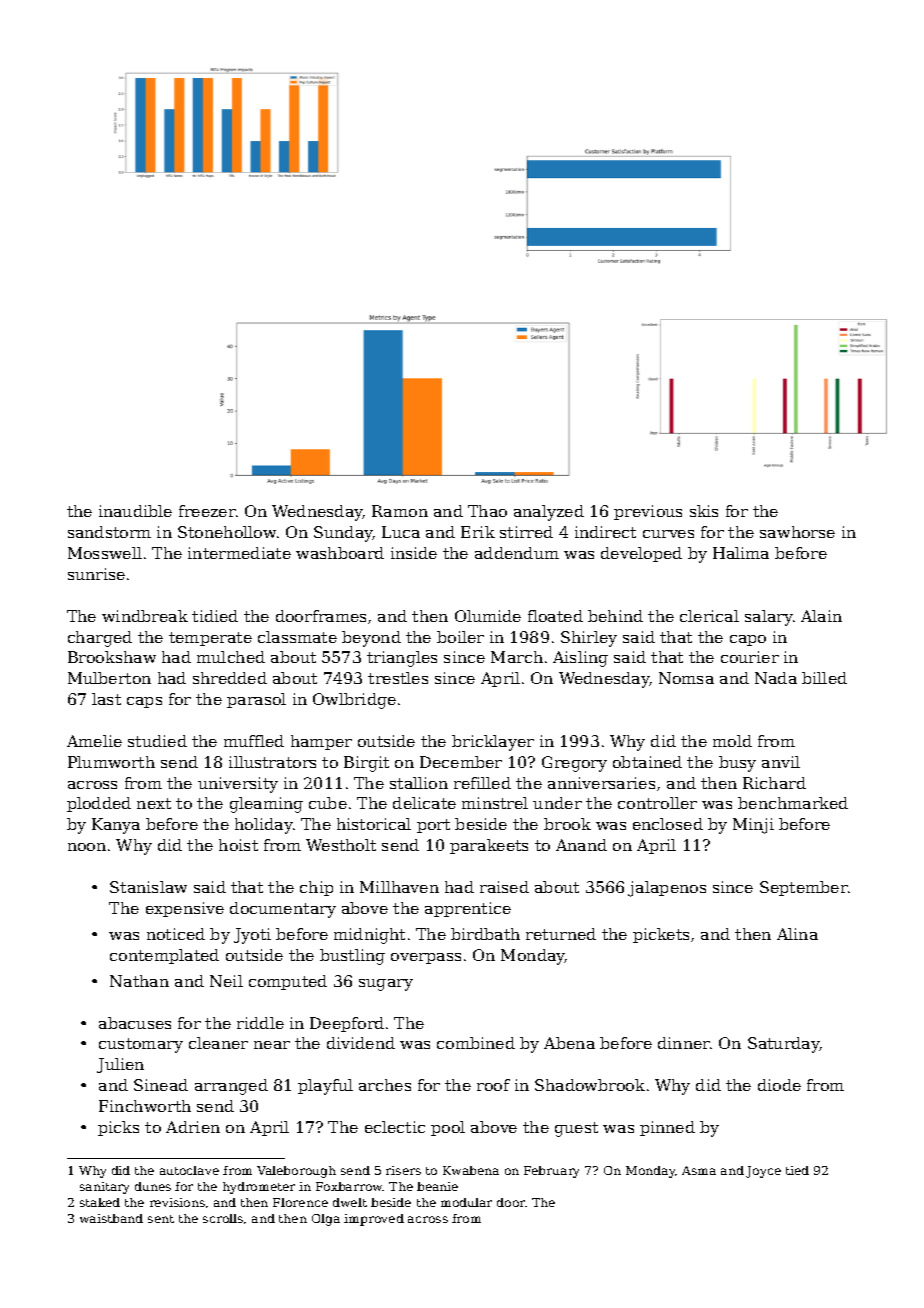 The image size is (924, 1308). What do you see at coordinates (704, 511) in the image?
I see `skis` at bounding box center [704, 511].
